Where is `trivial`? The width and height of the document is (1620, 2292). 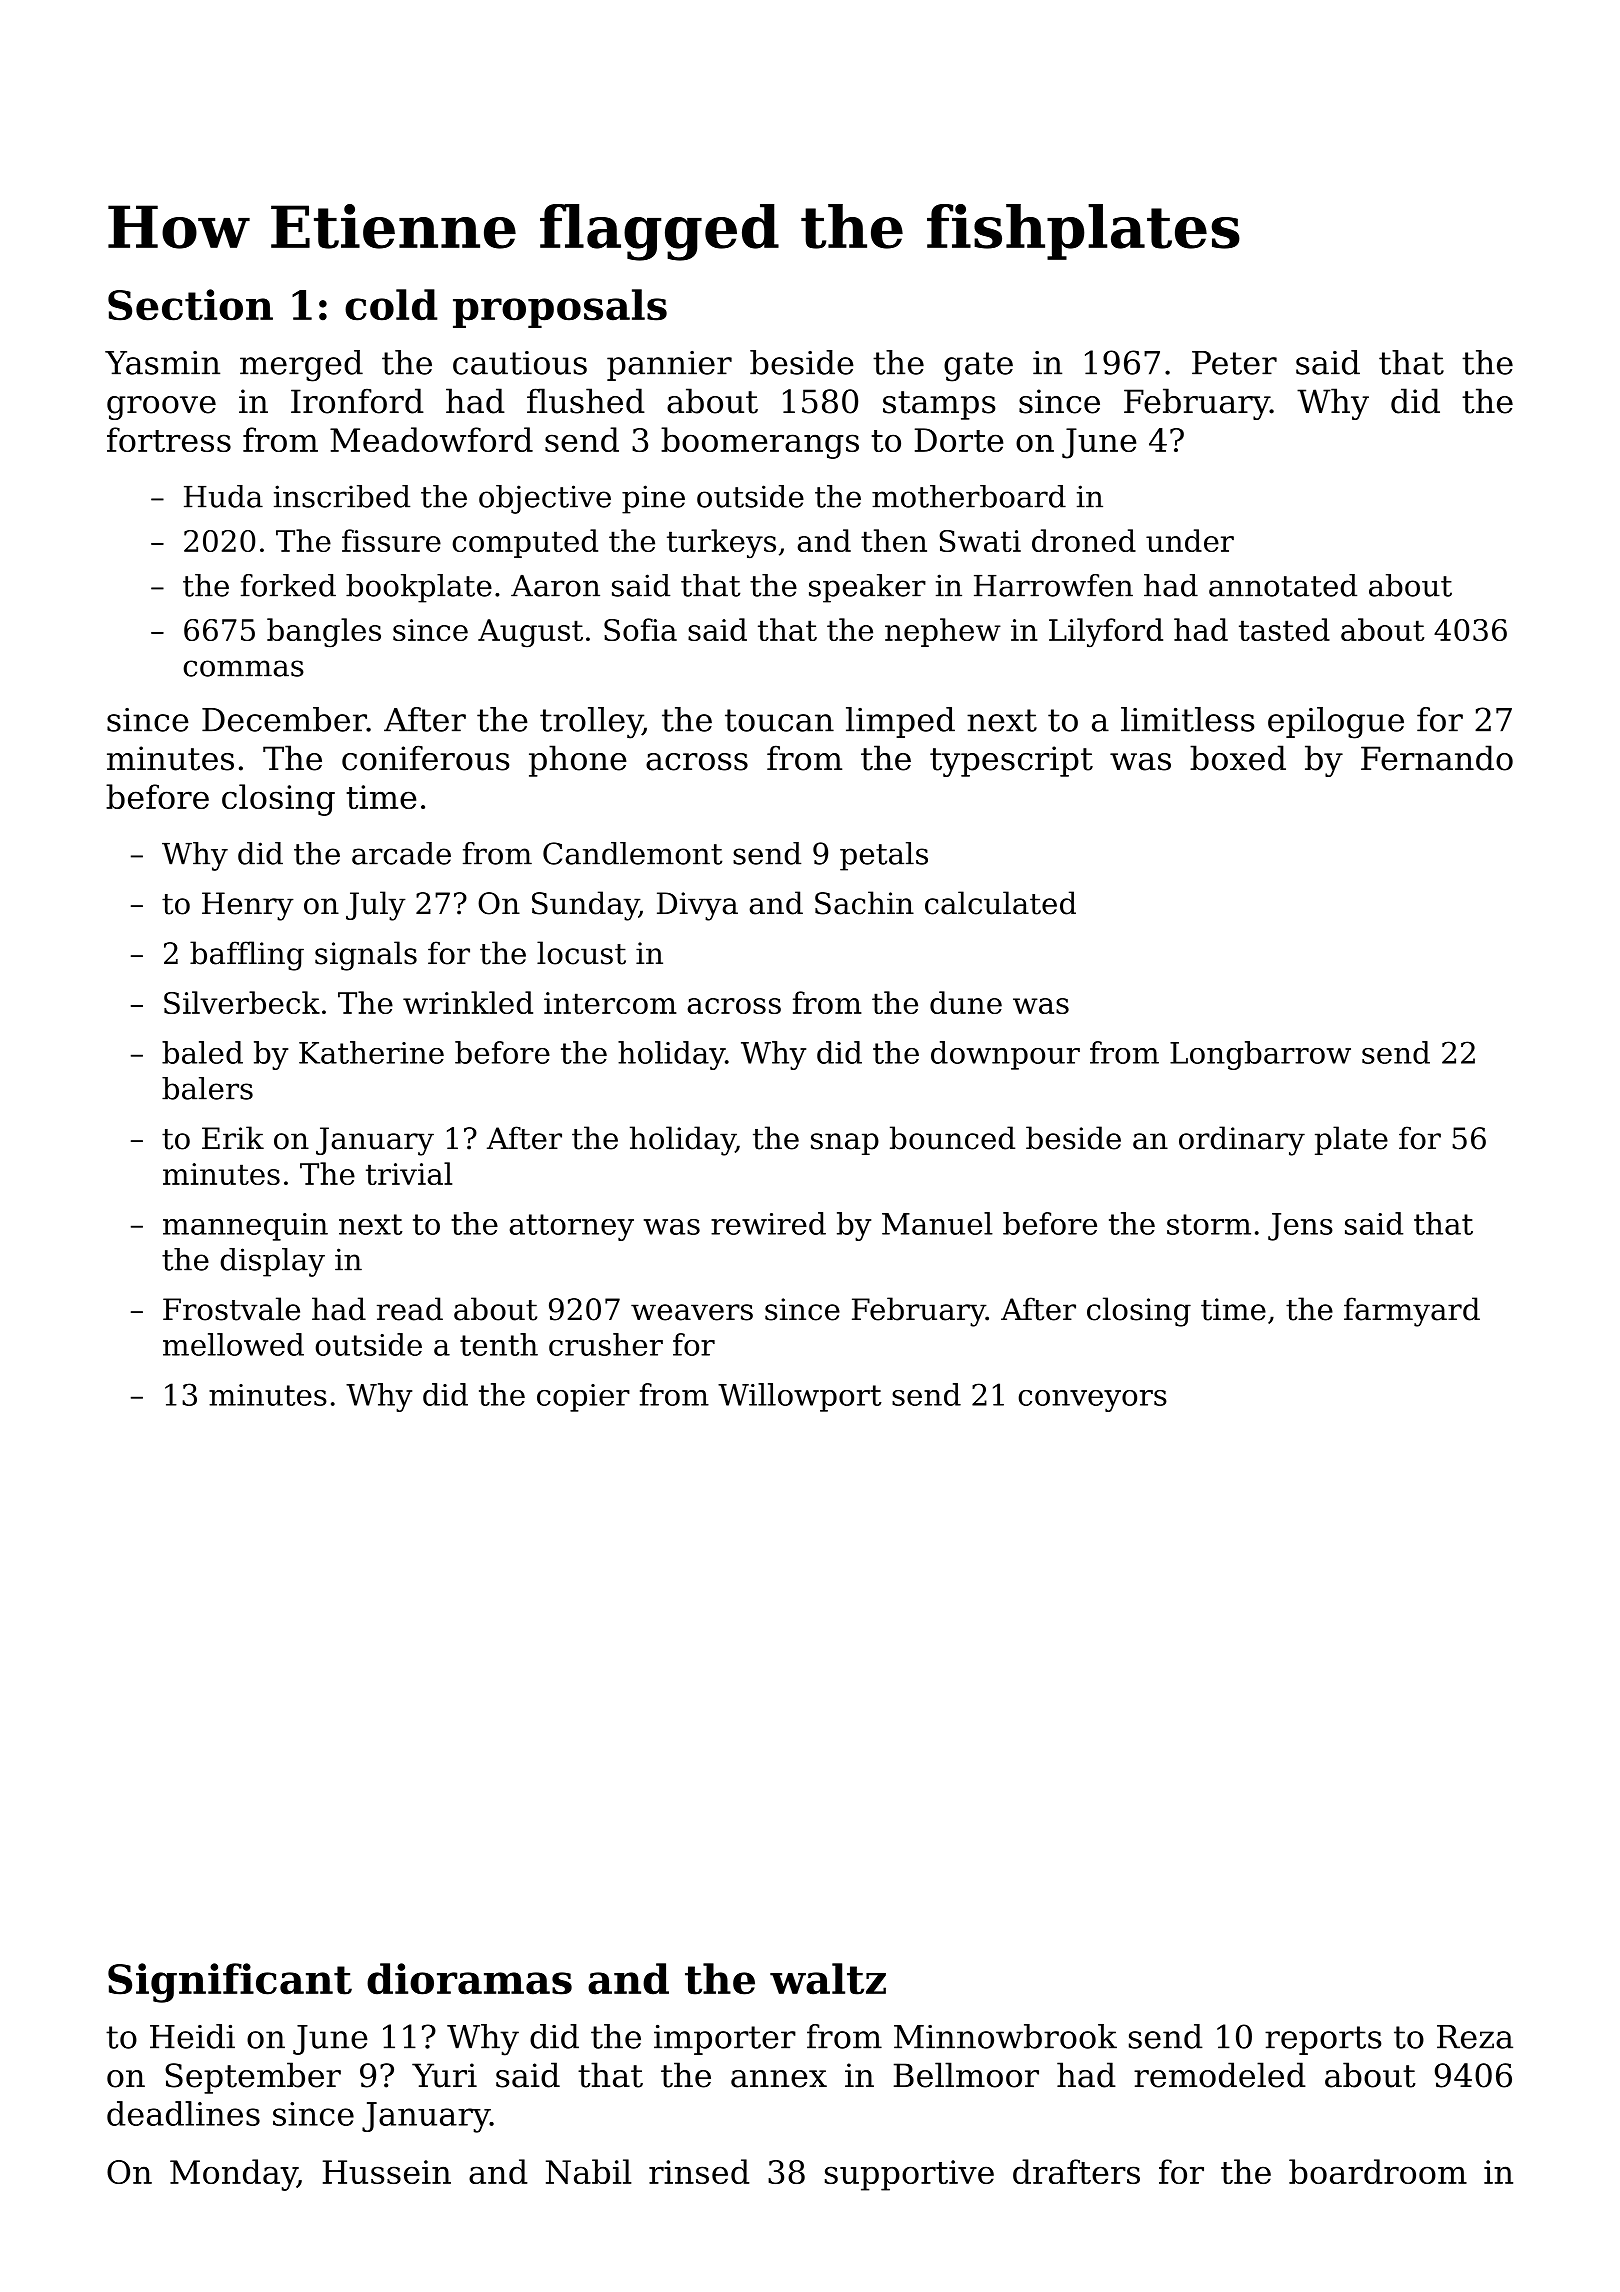 trivial is located at coordinates (409, 1173).
